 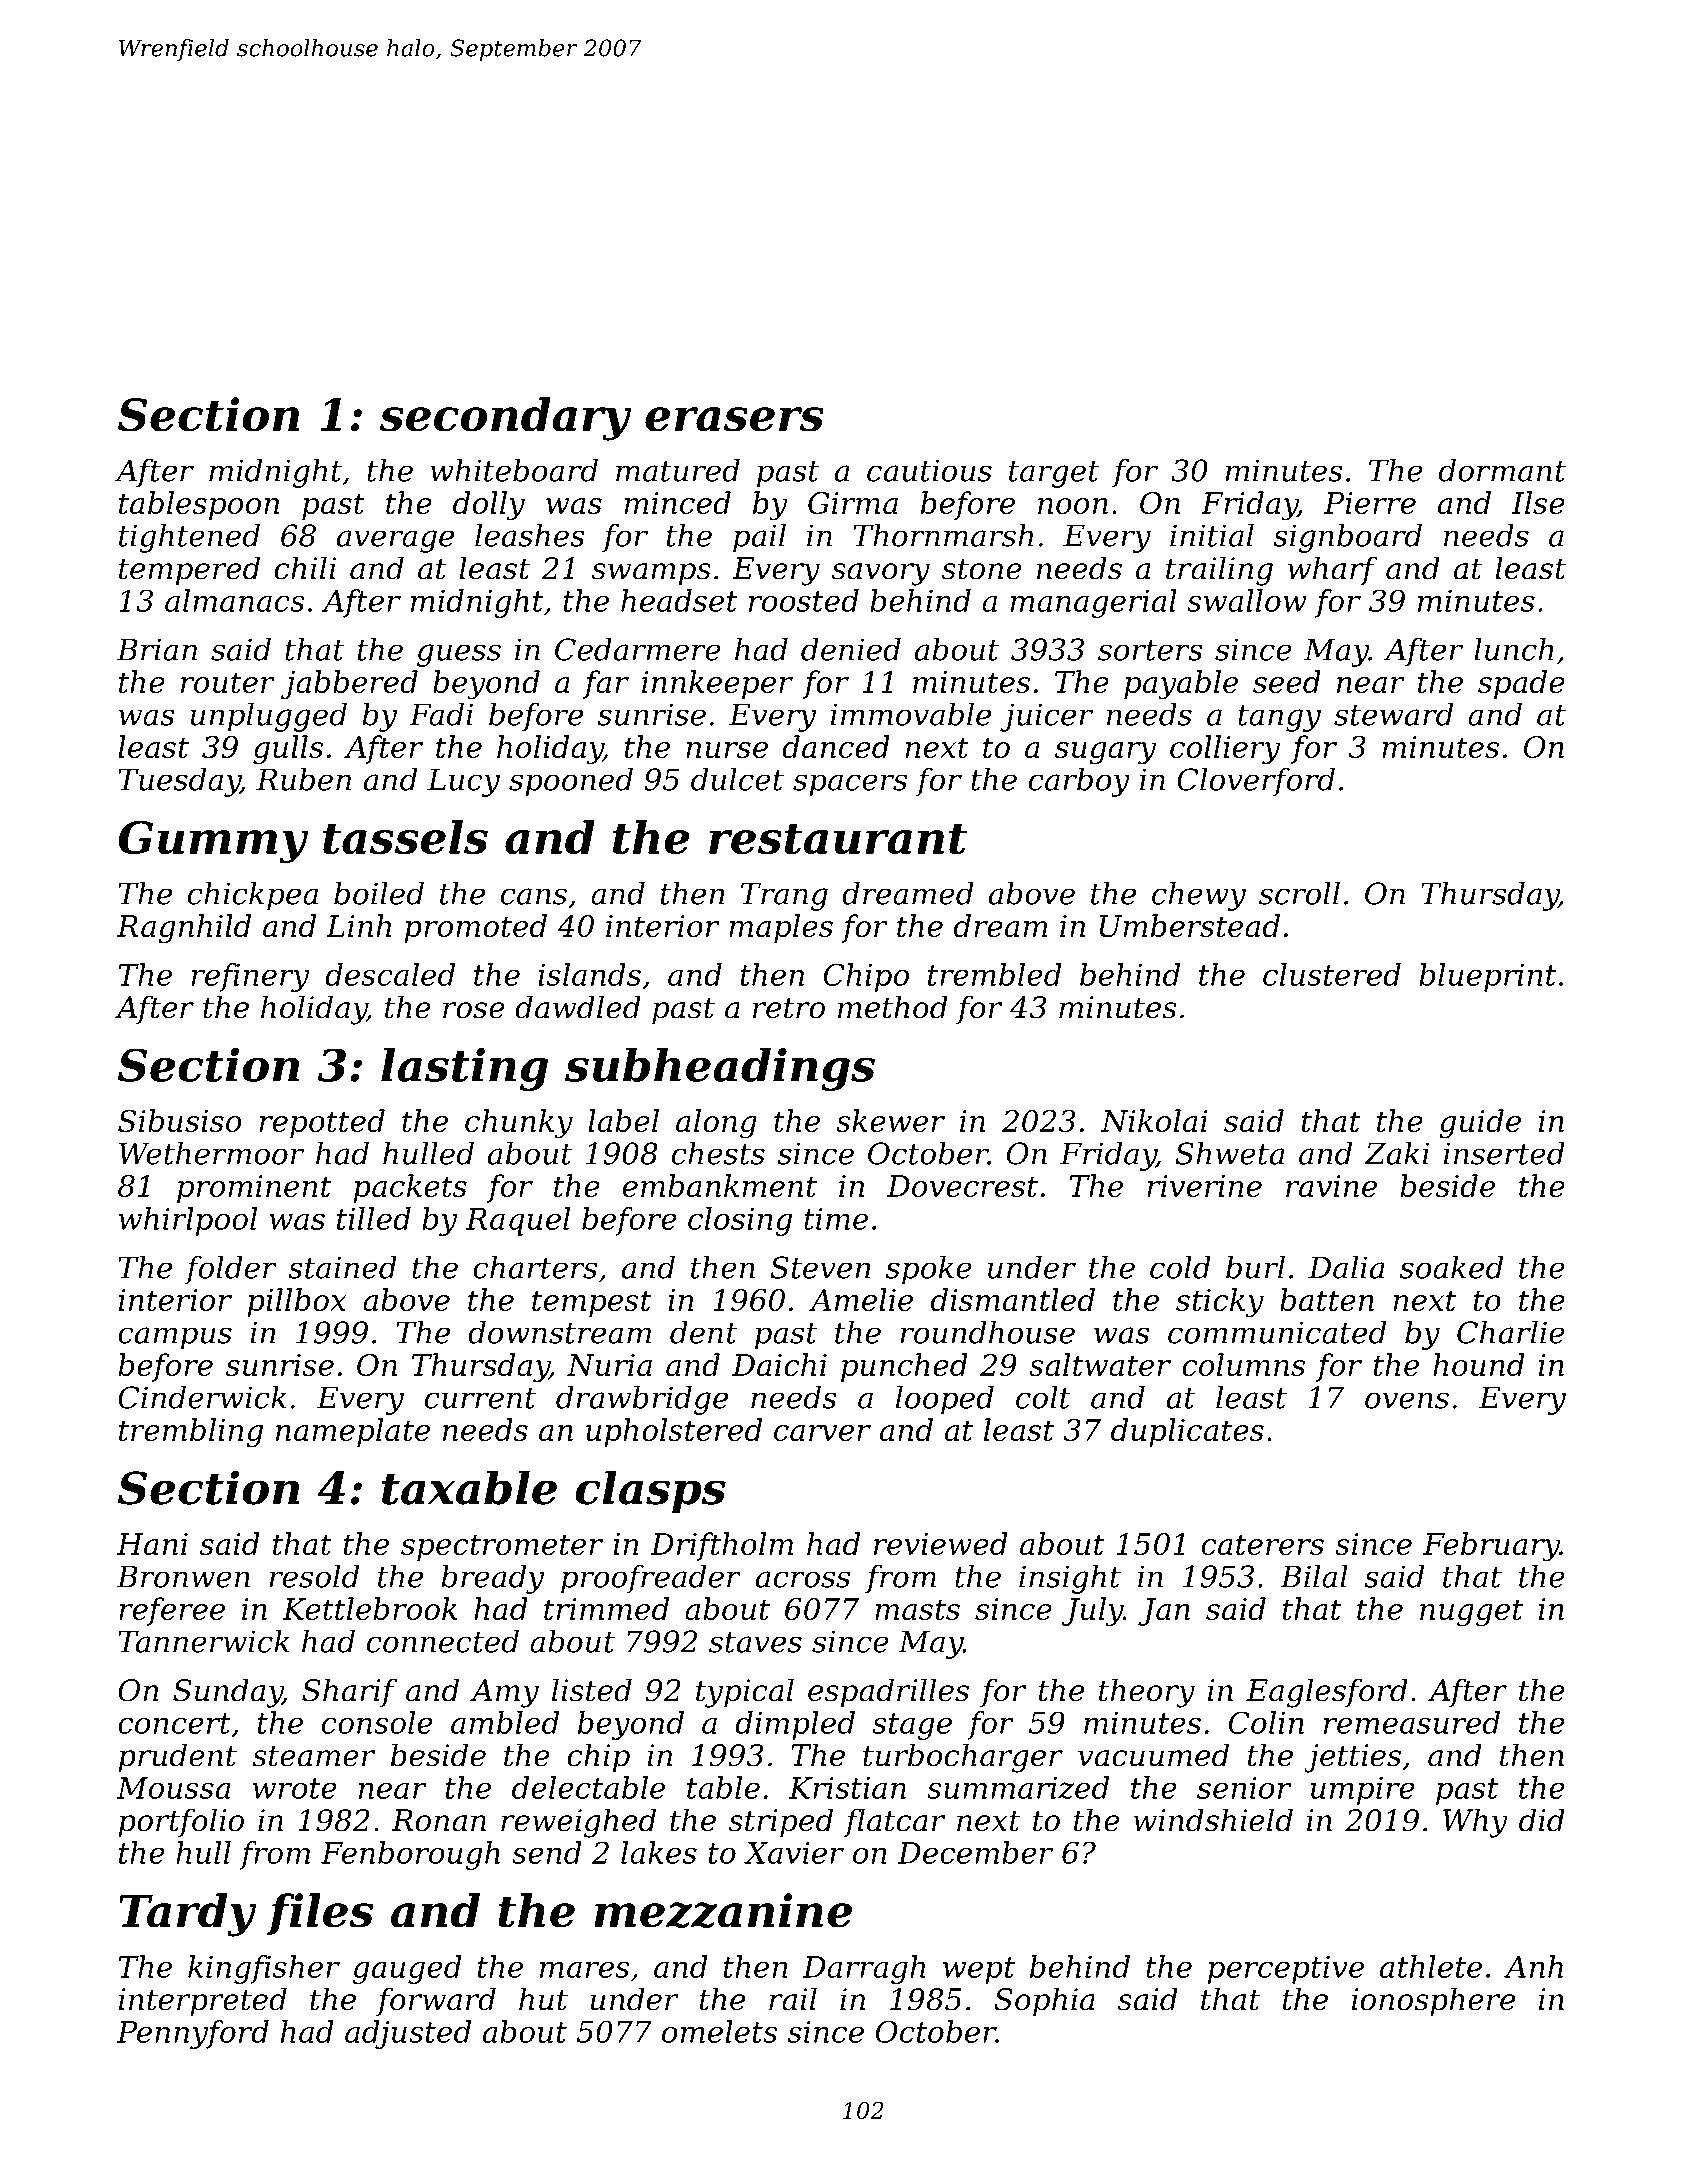 What do you see at coordinates (642, 1400) in the image?
I see `drawbridge` at bounding box center [642, 1400].
